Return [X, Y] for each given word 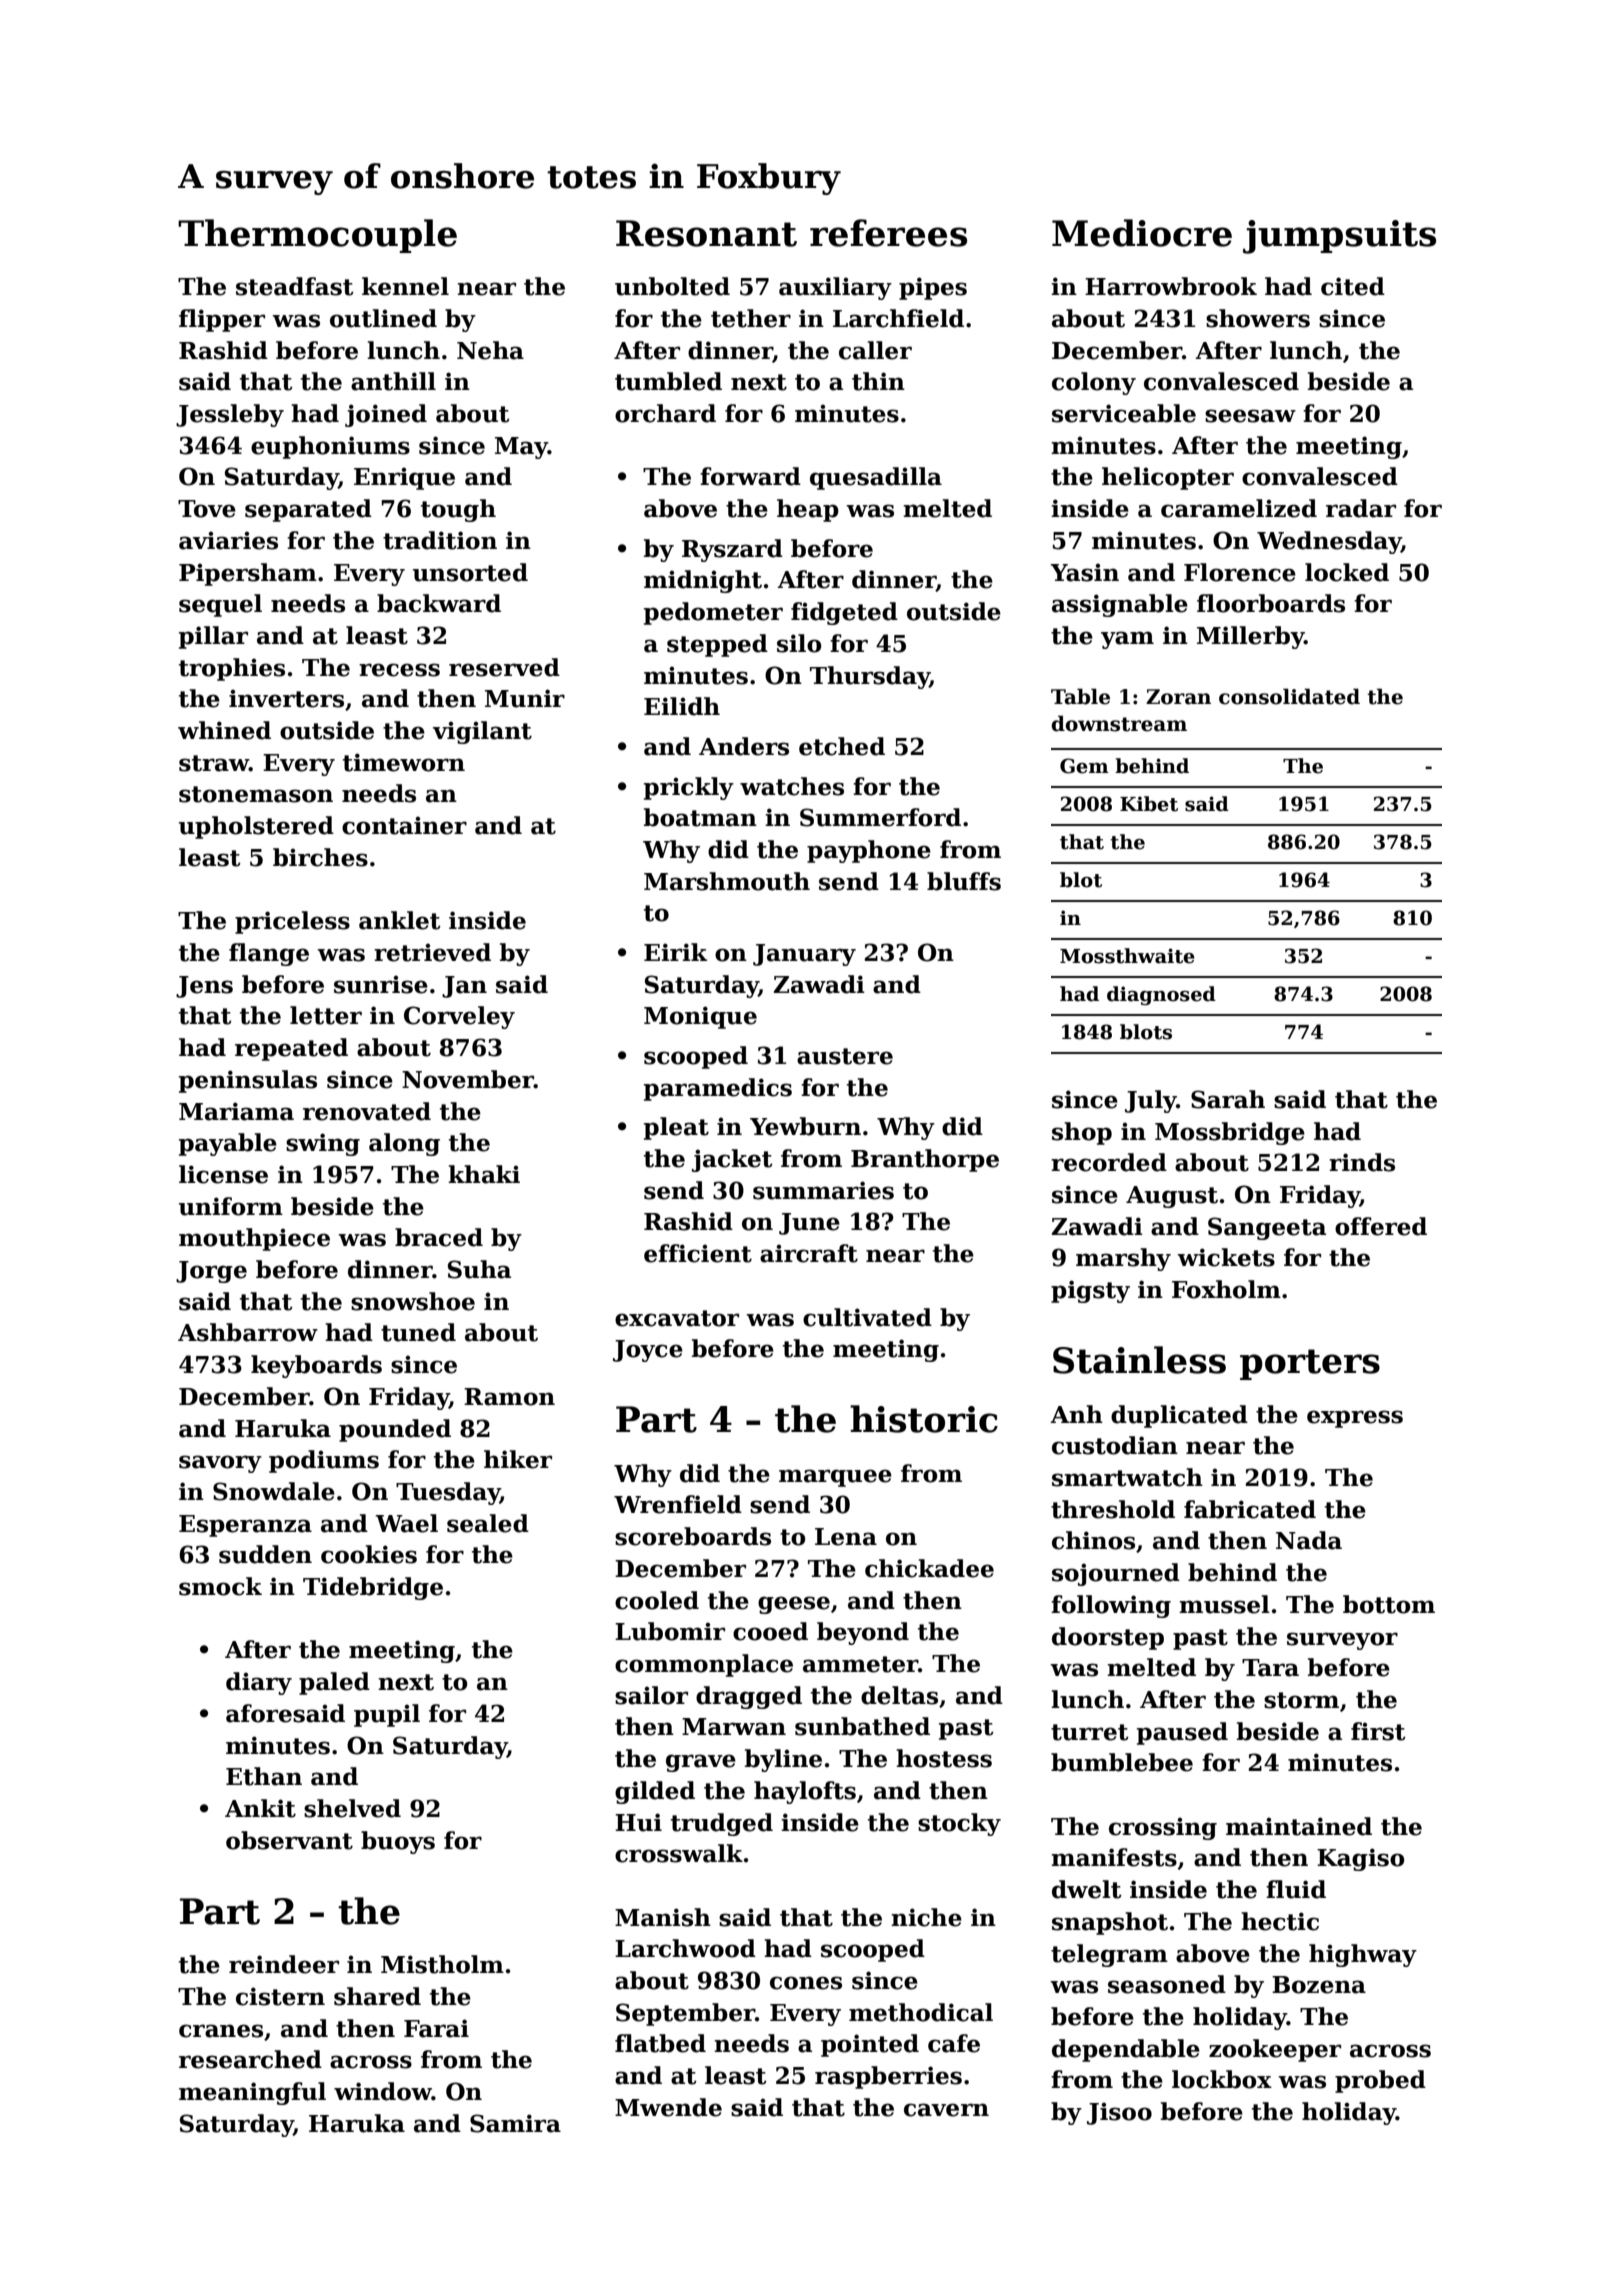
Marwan [734, 1727]
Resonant [706, 233]
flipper [222, 320]
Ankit [260, 1808]
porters [1310, 1364]
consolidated [1289, 696]
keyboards [316, 1366]
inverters [286, 698]
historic [924, 1419]
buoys [398, 1842]
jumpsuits [1339, 237]
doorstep [1108, 1638]
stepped [717, 645]
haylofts [805, 1792]
